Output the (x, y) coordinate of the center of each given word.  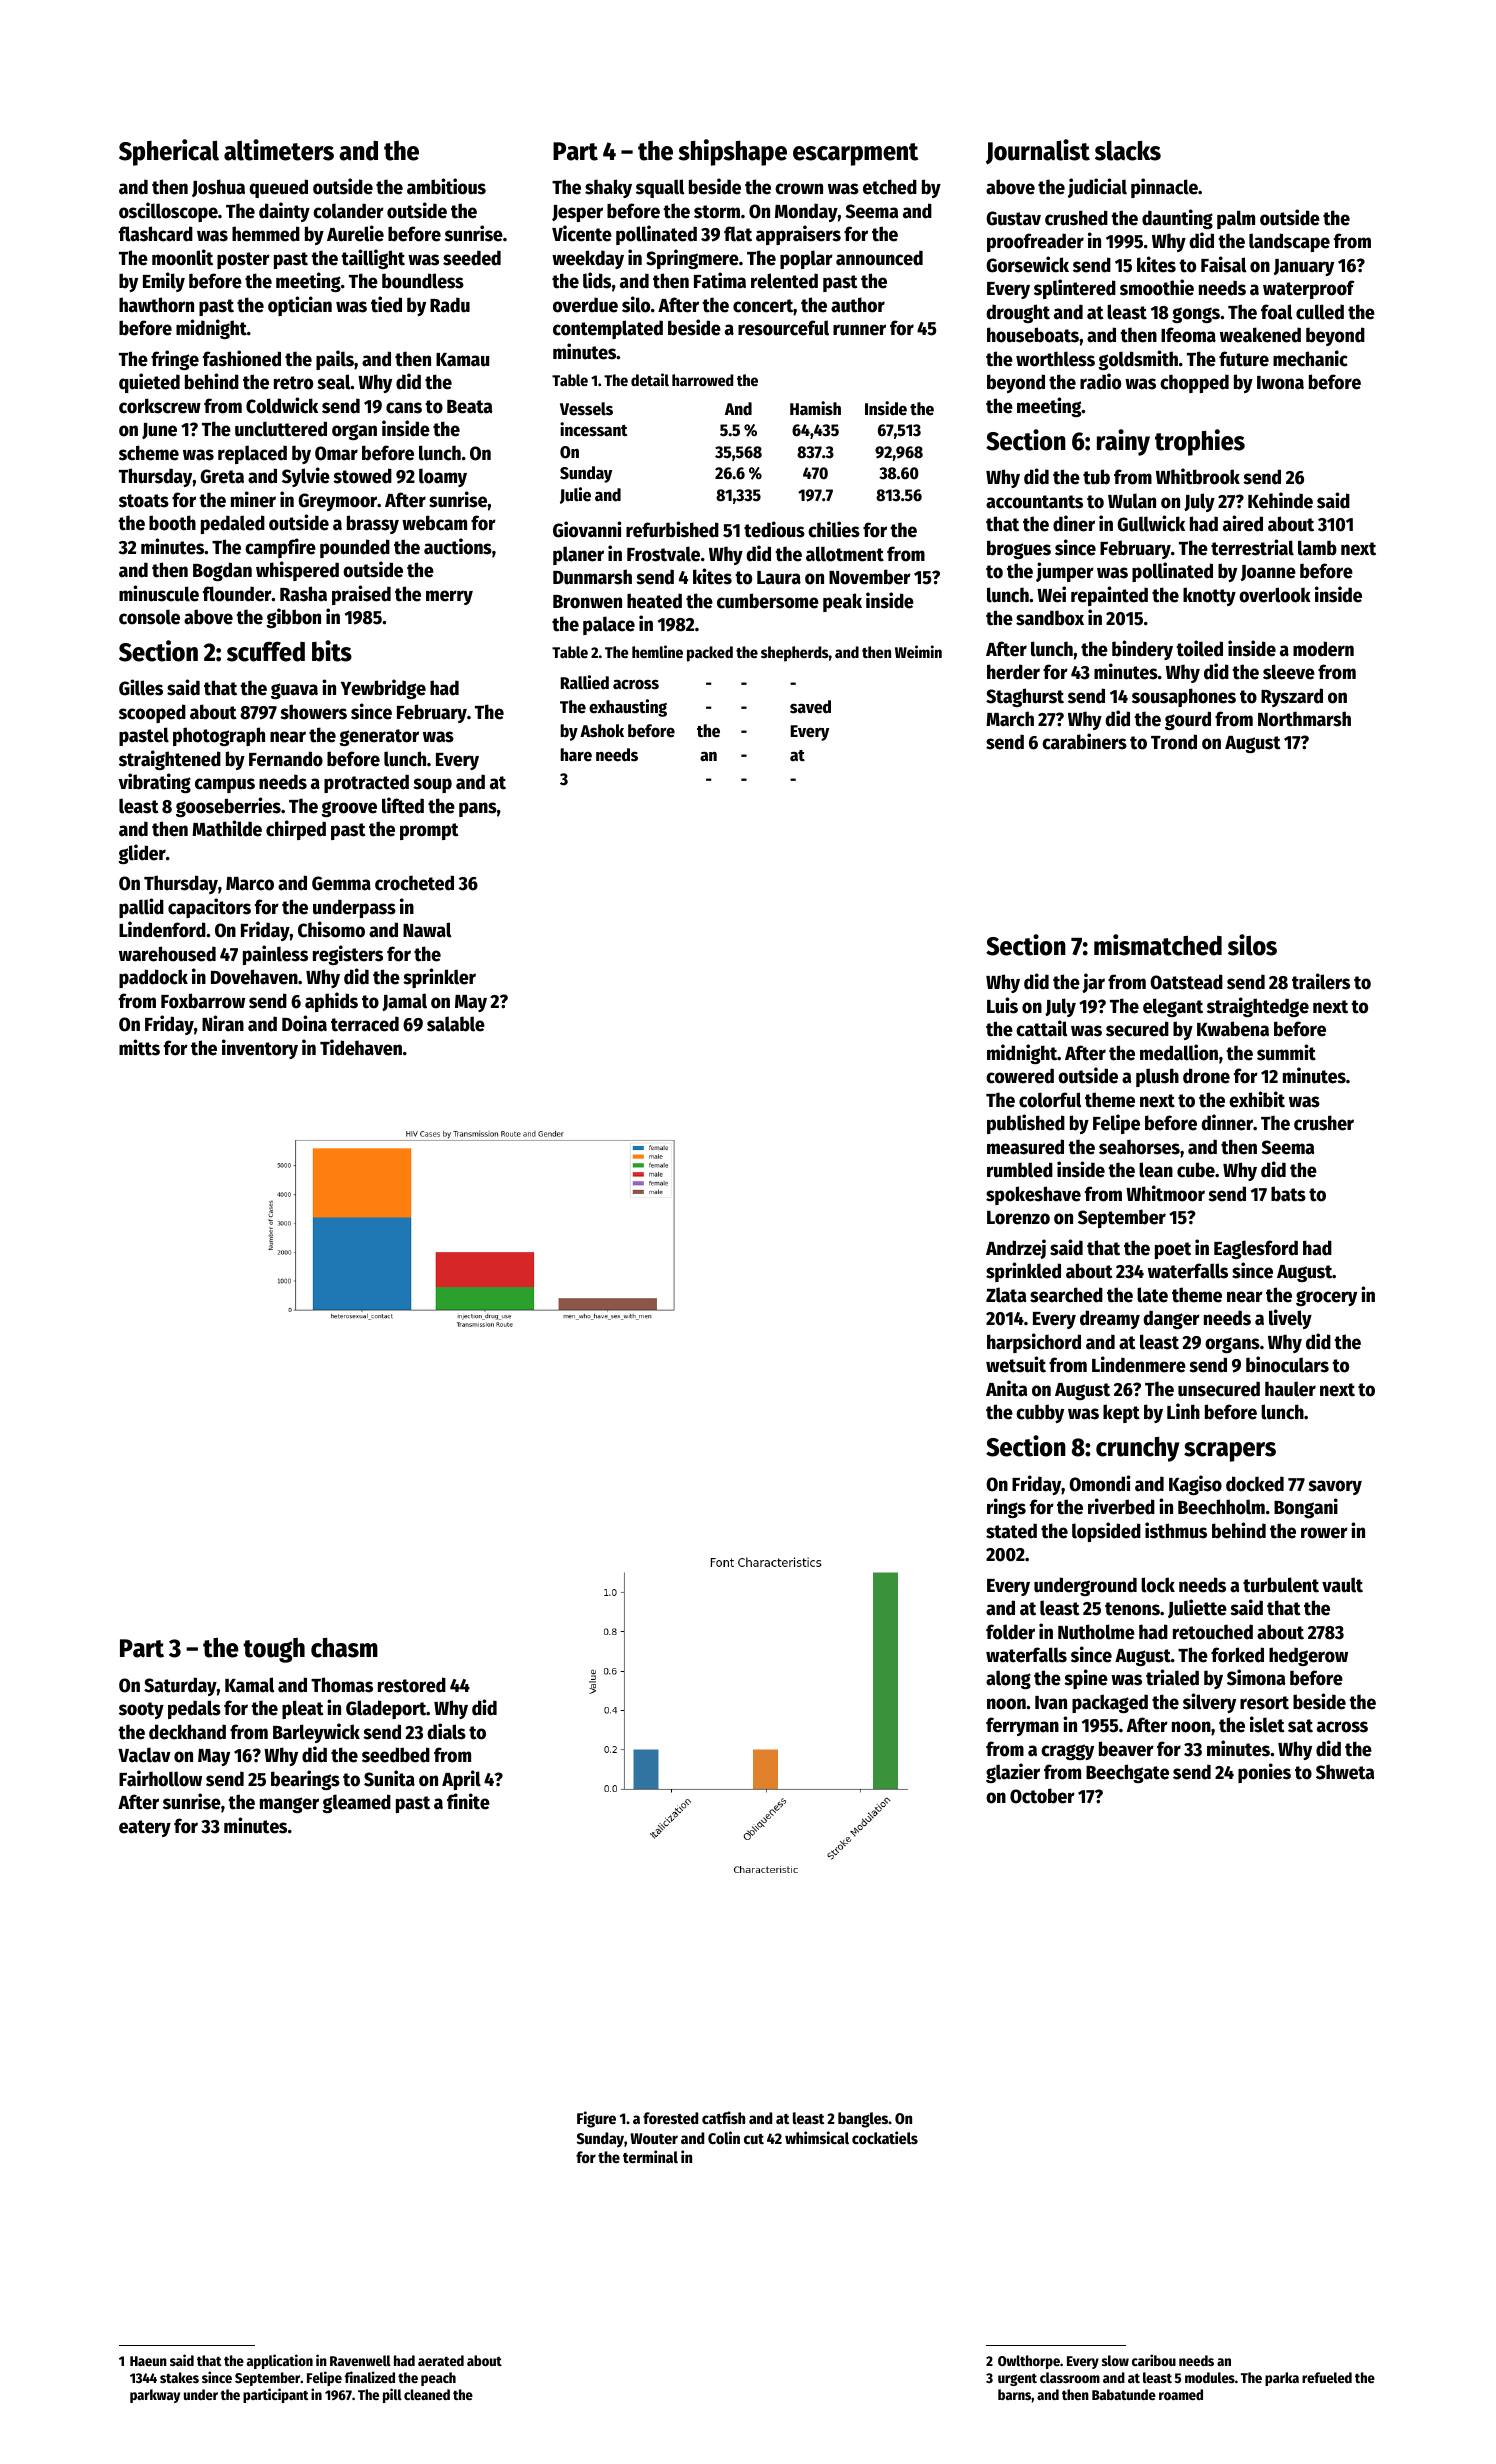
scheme (149, 453)
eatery (145, 1828)
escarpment (855, 154)
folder (1010, 1632)
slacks (1128, 151)
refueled (1327, 2377)
